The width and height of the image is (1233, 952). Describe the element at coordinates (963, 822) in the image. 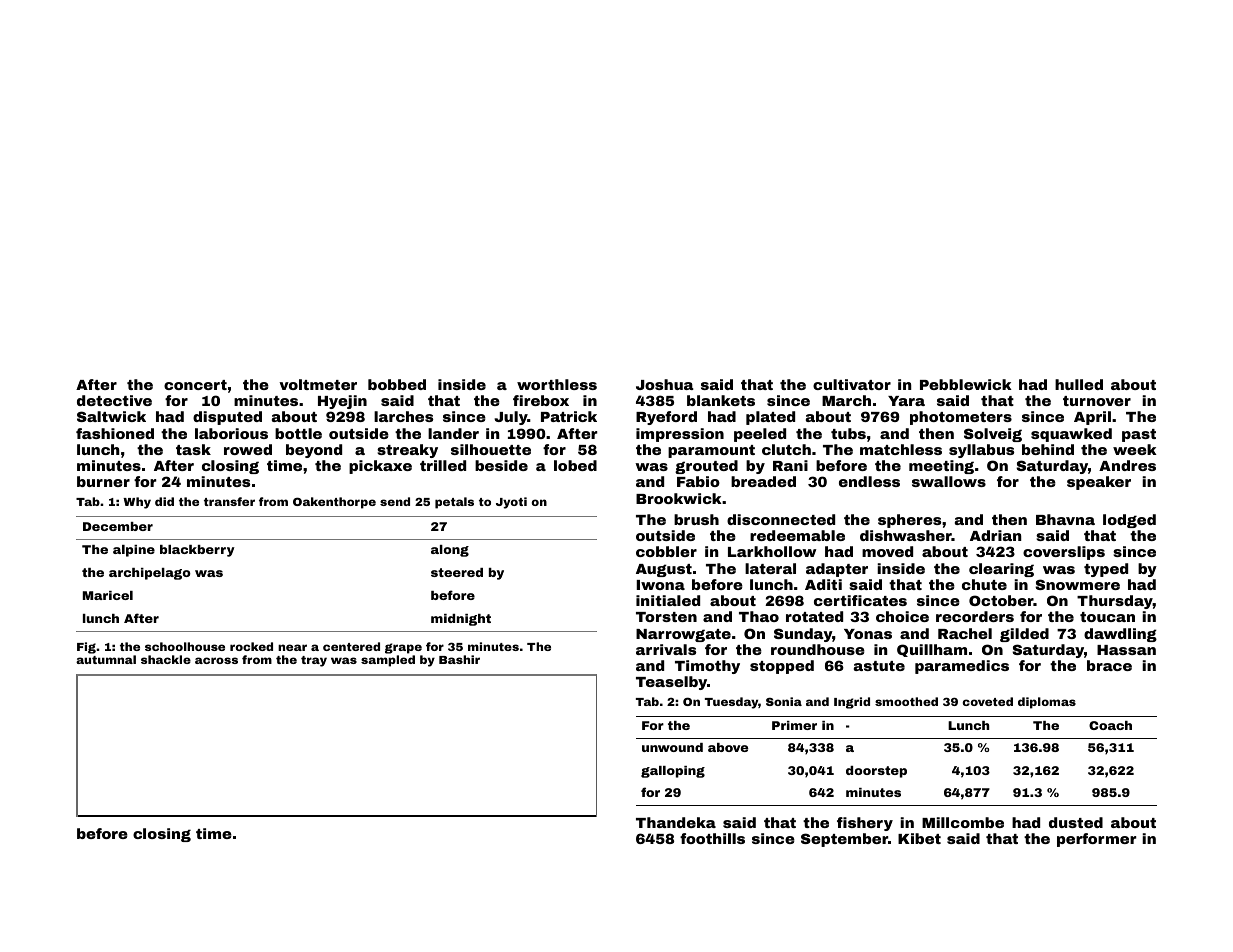

I see `Millcombe` at that location.
